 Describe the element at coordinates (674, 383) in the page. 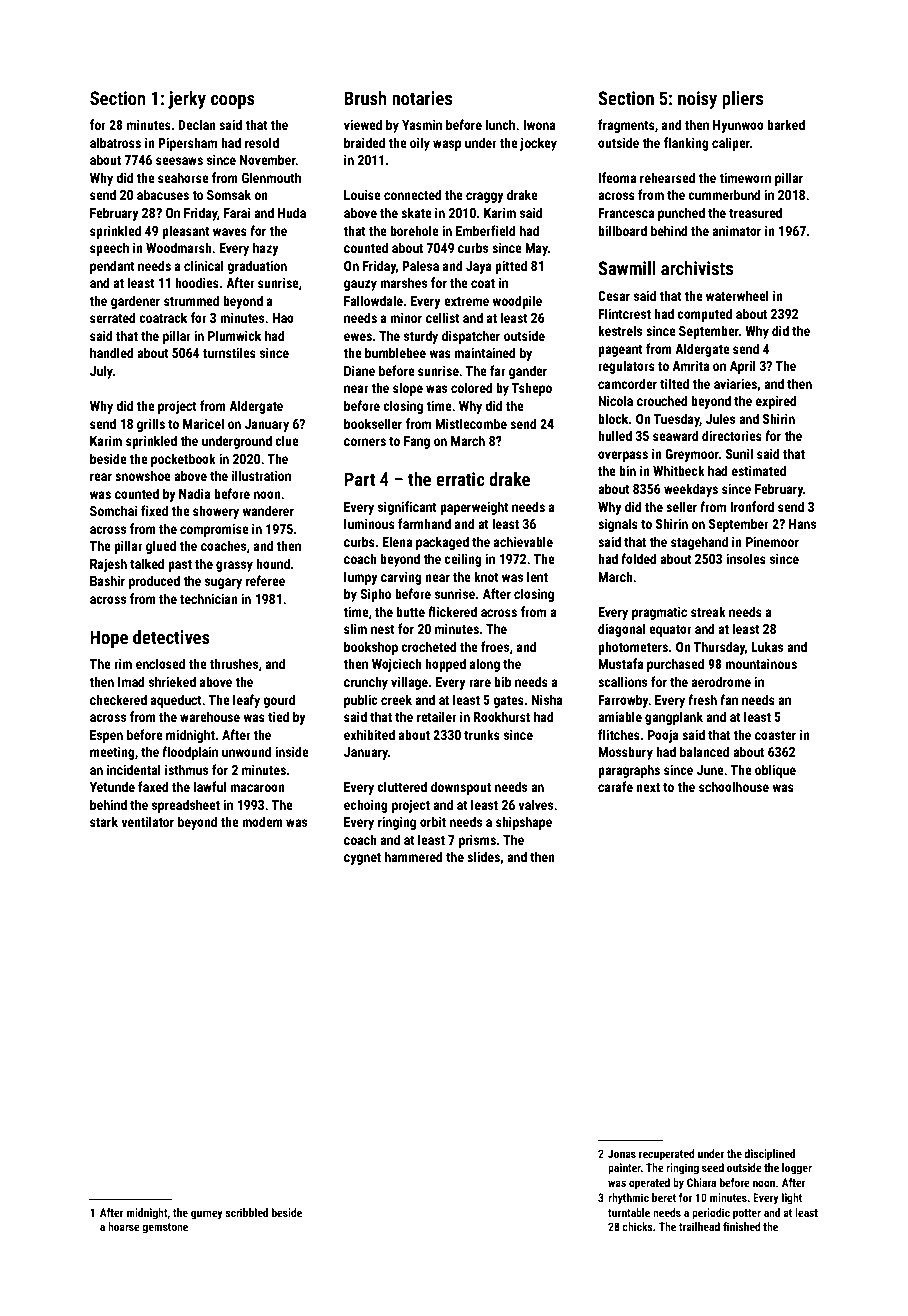

I see `tilted` at that location.
